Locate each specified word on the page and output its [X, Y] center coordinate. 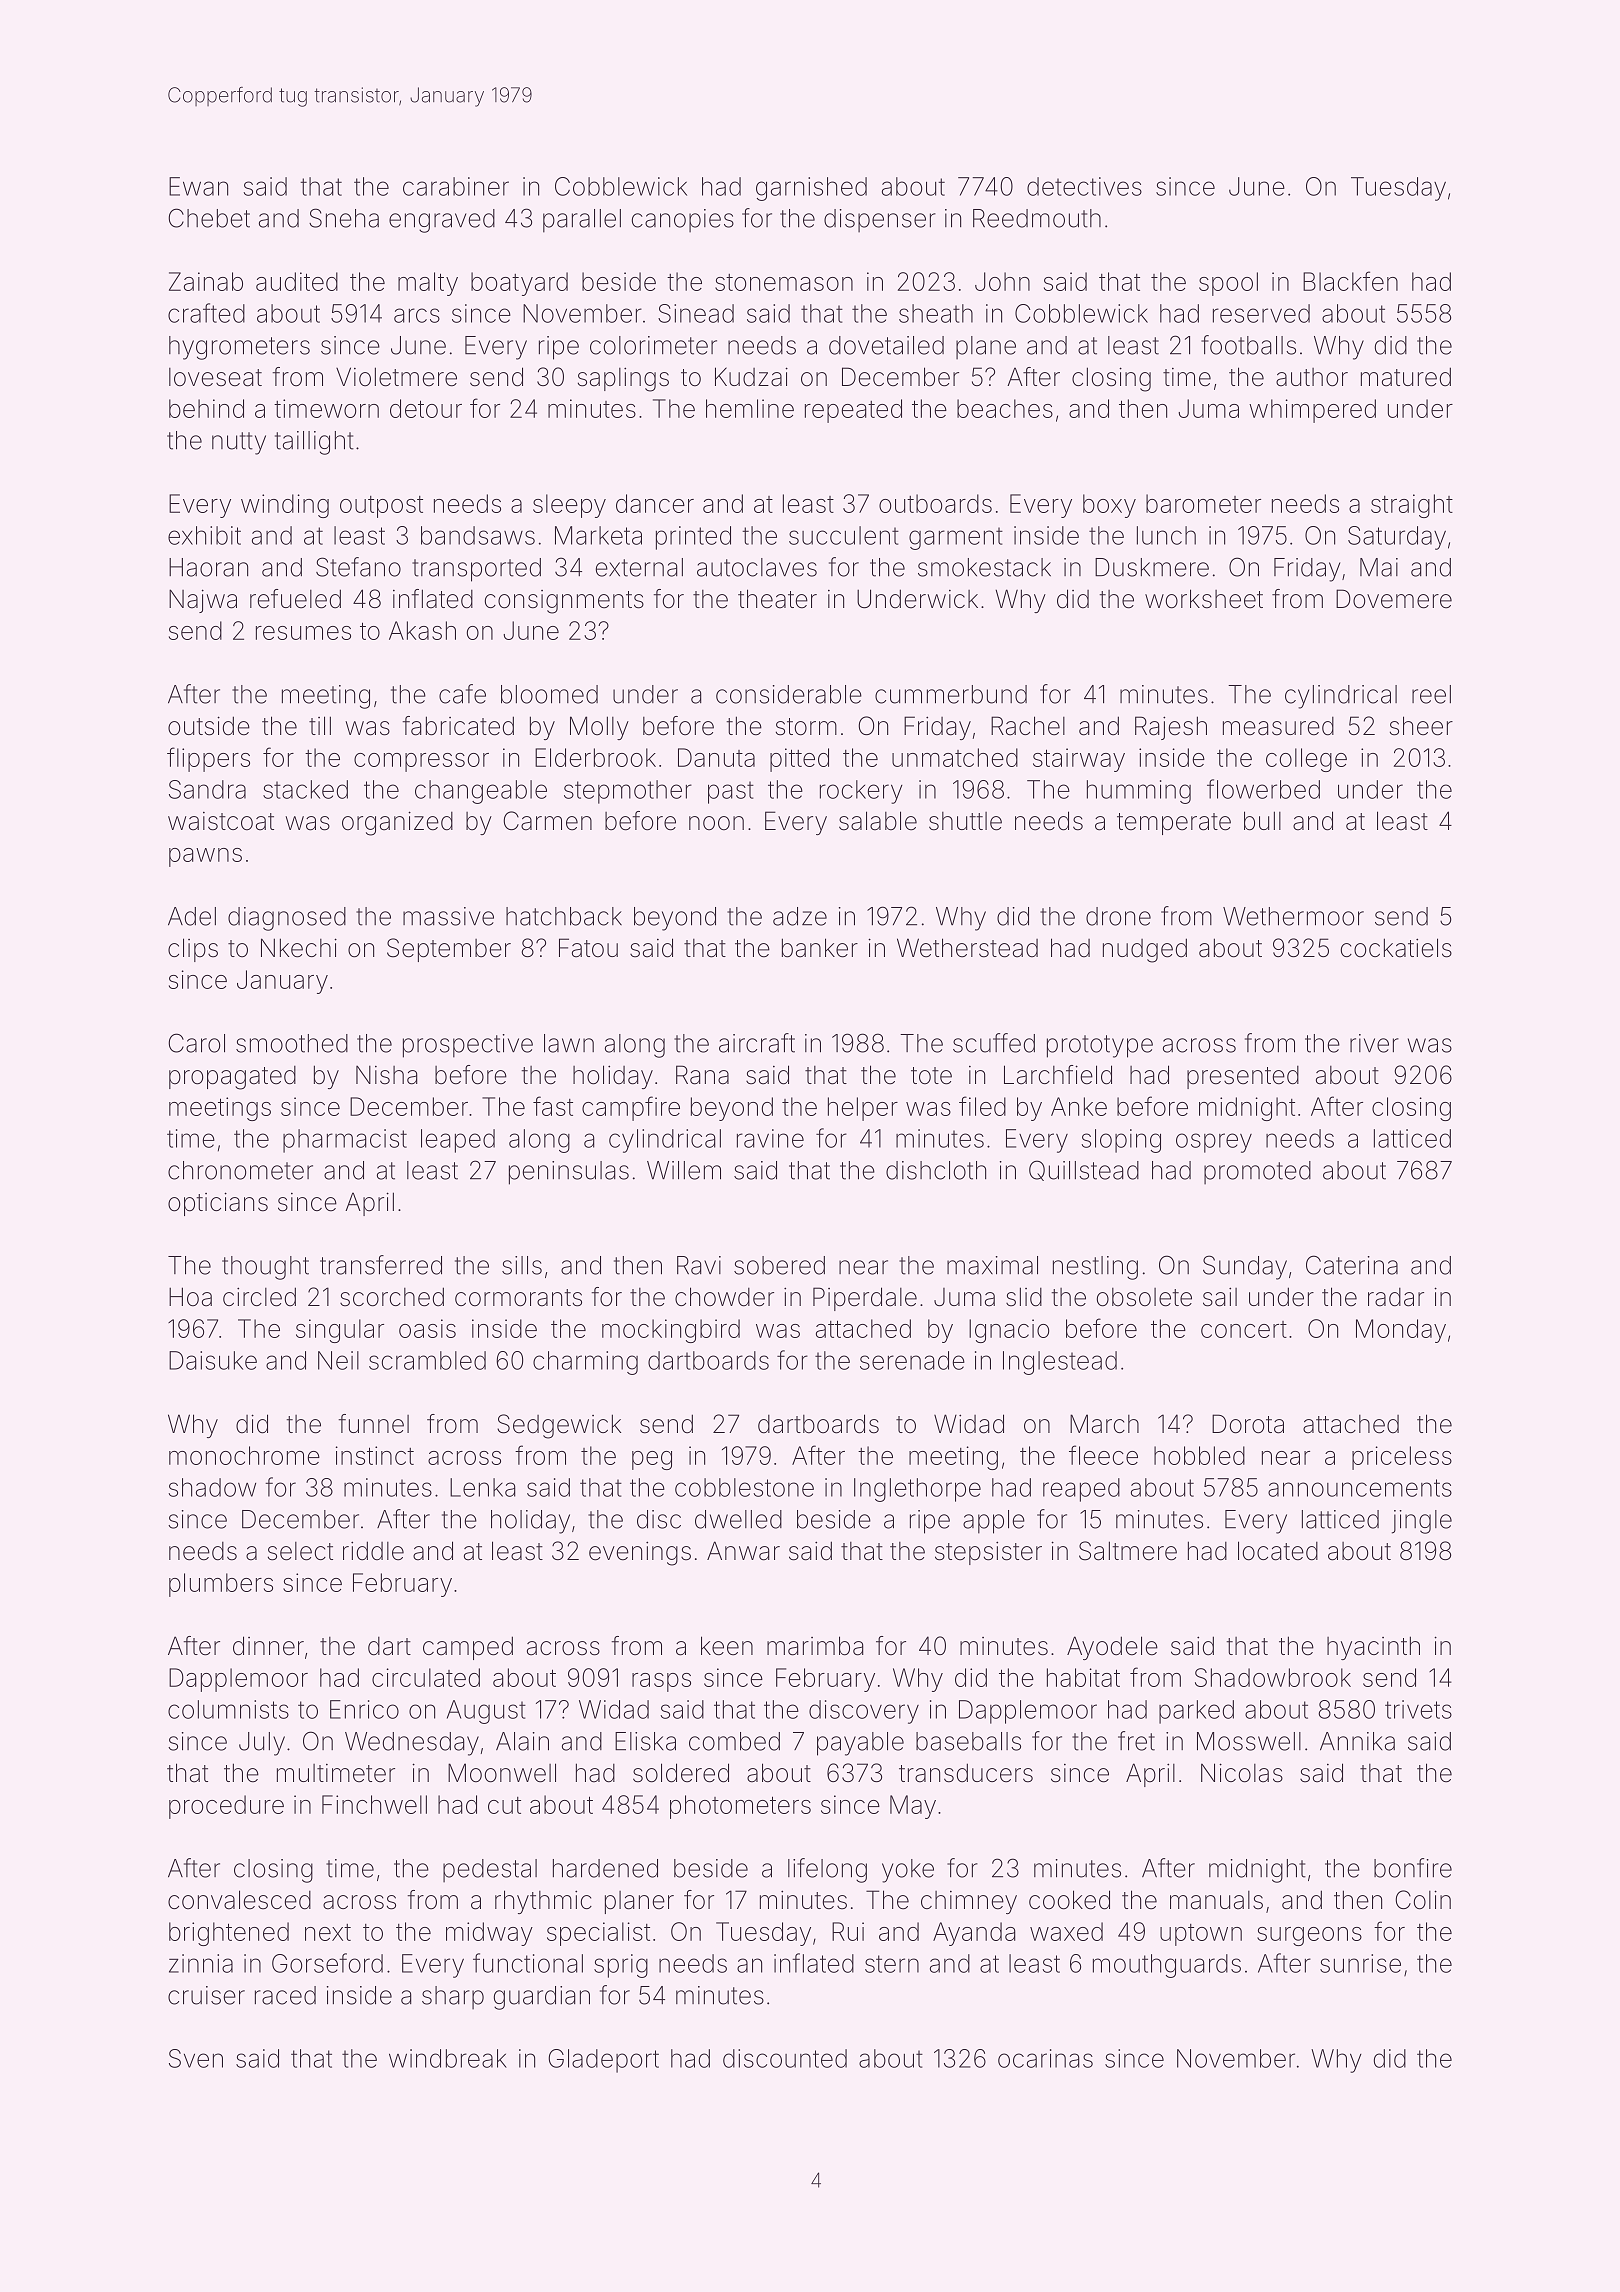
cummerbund [951, 694]
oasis [427, 1328]
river [1374, 1043]
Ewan [198, 186]
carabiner [456, 186]
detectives [1084, 186]
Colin [1423, 1900]
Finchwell [374, 1804]
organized [397, 823]
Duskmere [1152, 567]
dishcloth [936, 1170]
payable [860, 1744]
